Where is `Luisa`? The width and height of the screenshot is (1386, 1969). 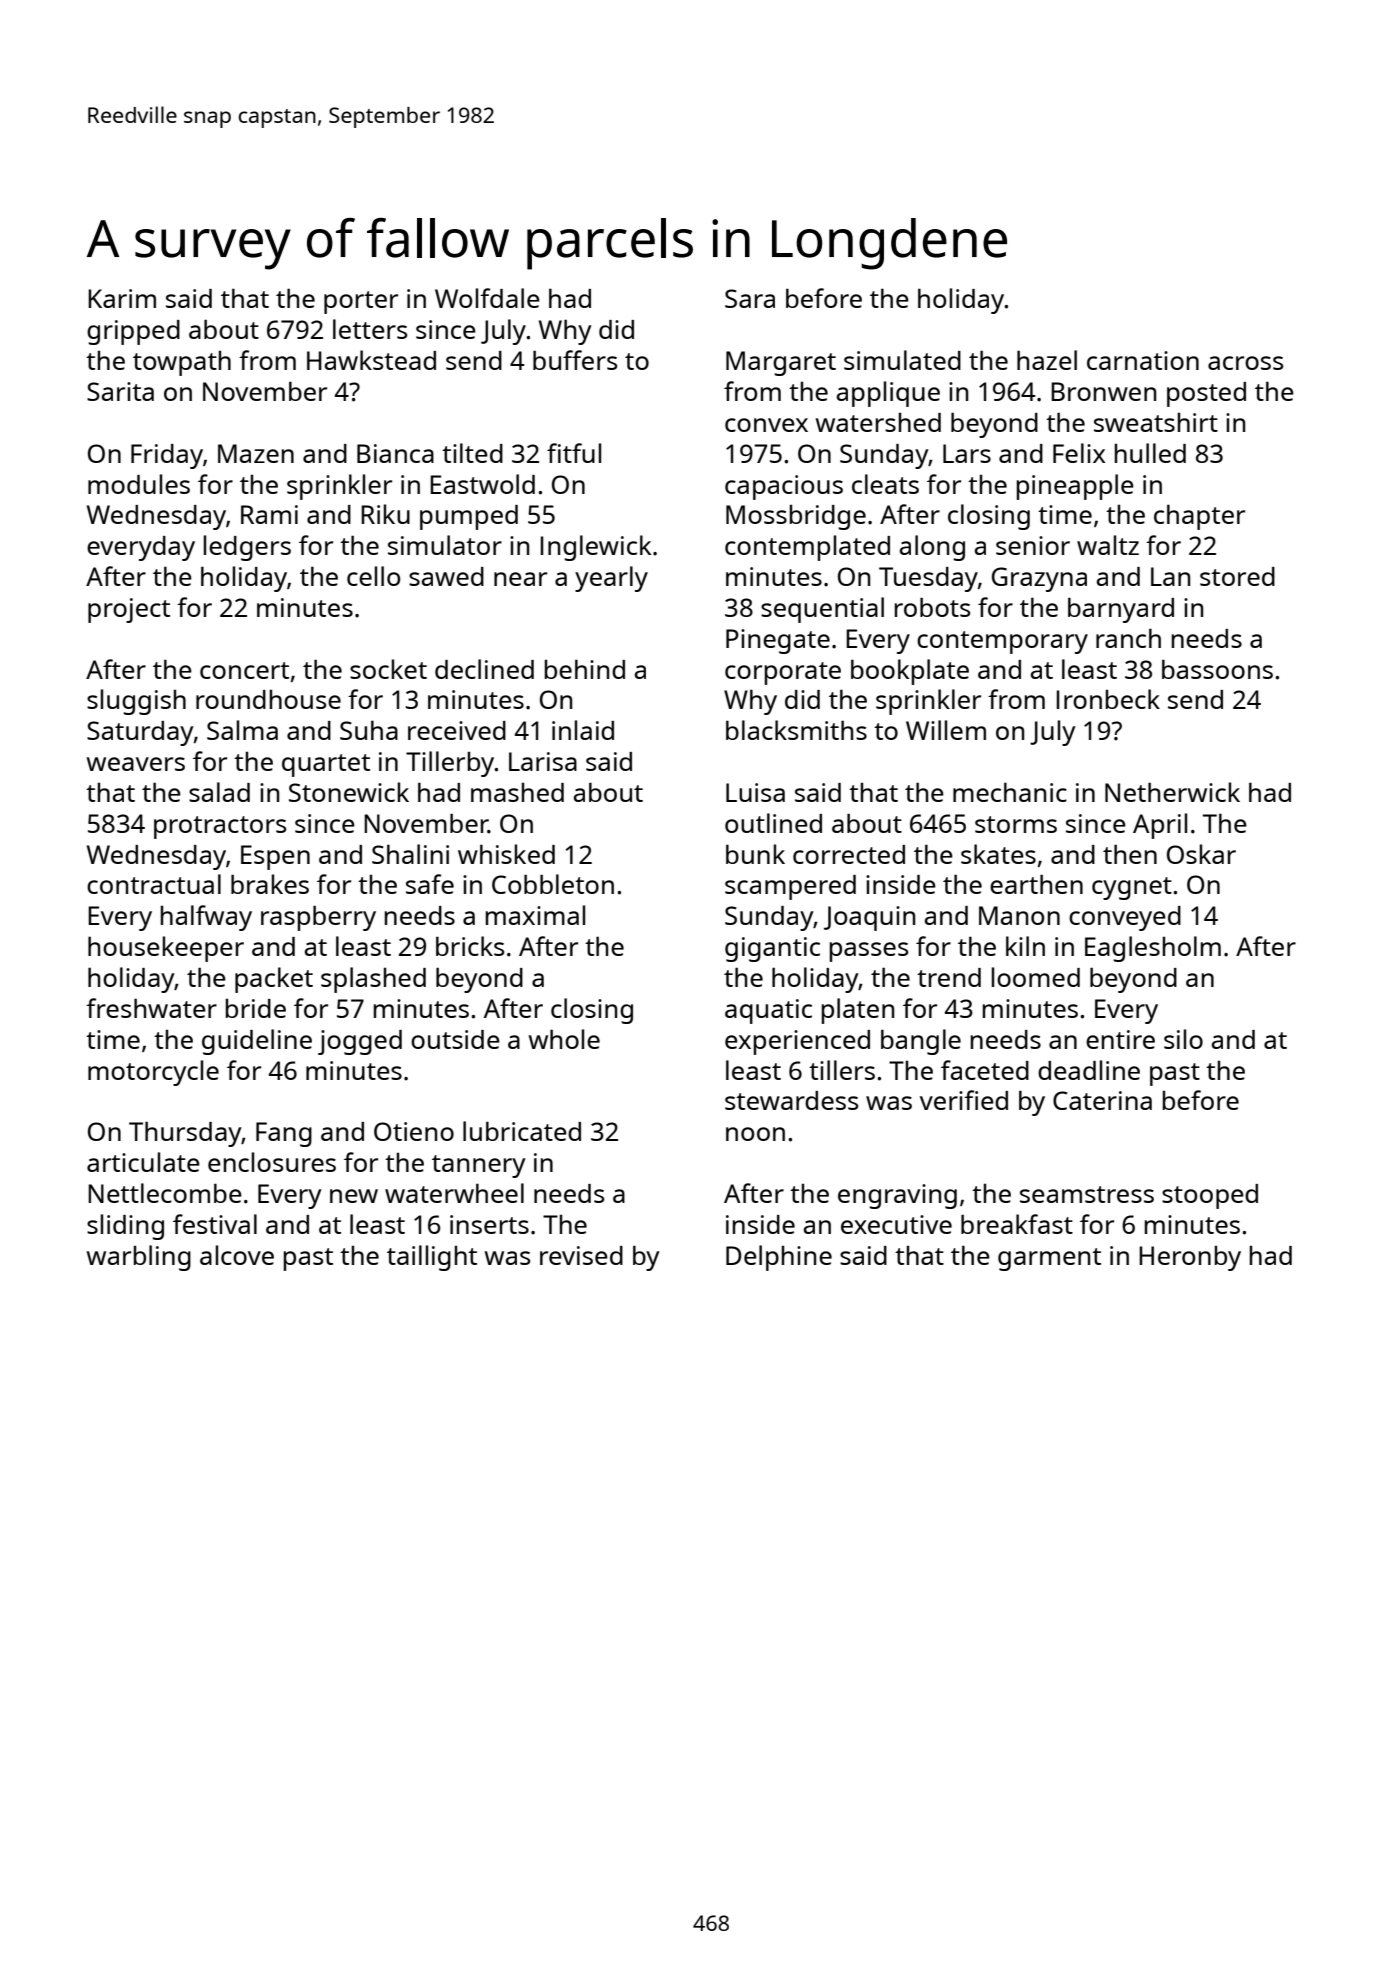 Luisa is located at coordinates (755, 792).
